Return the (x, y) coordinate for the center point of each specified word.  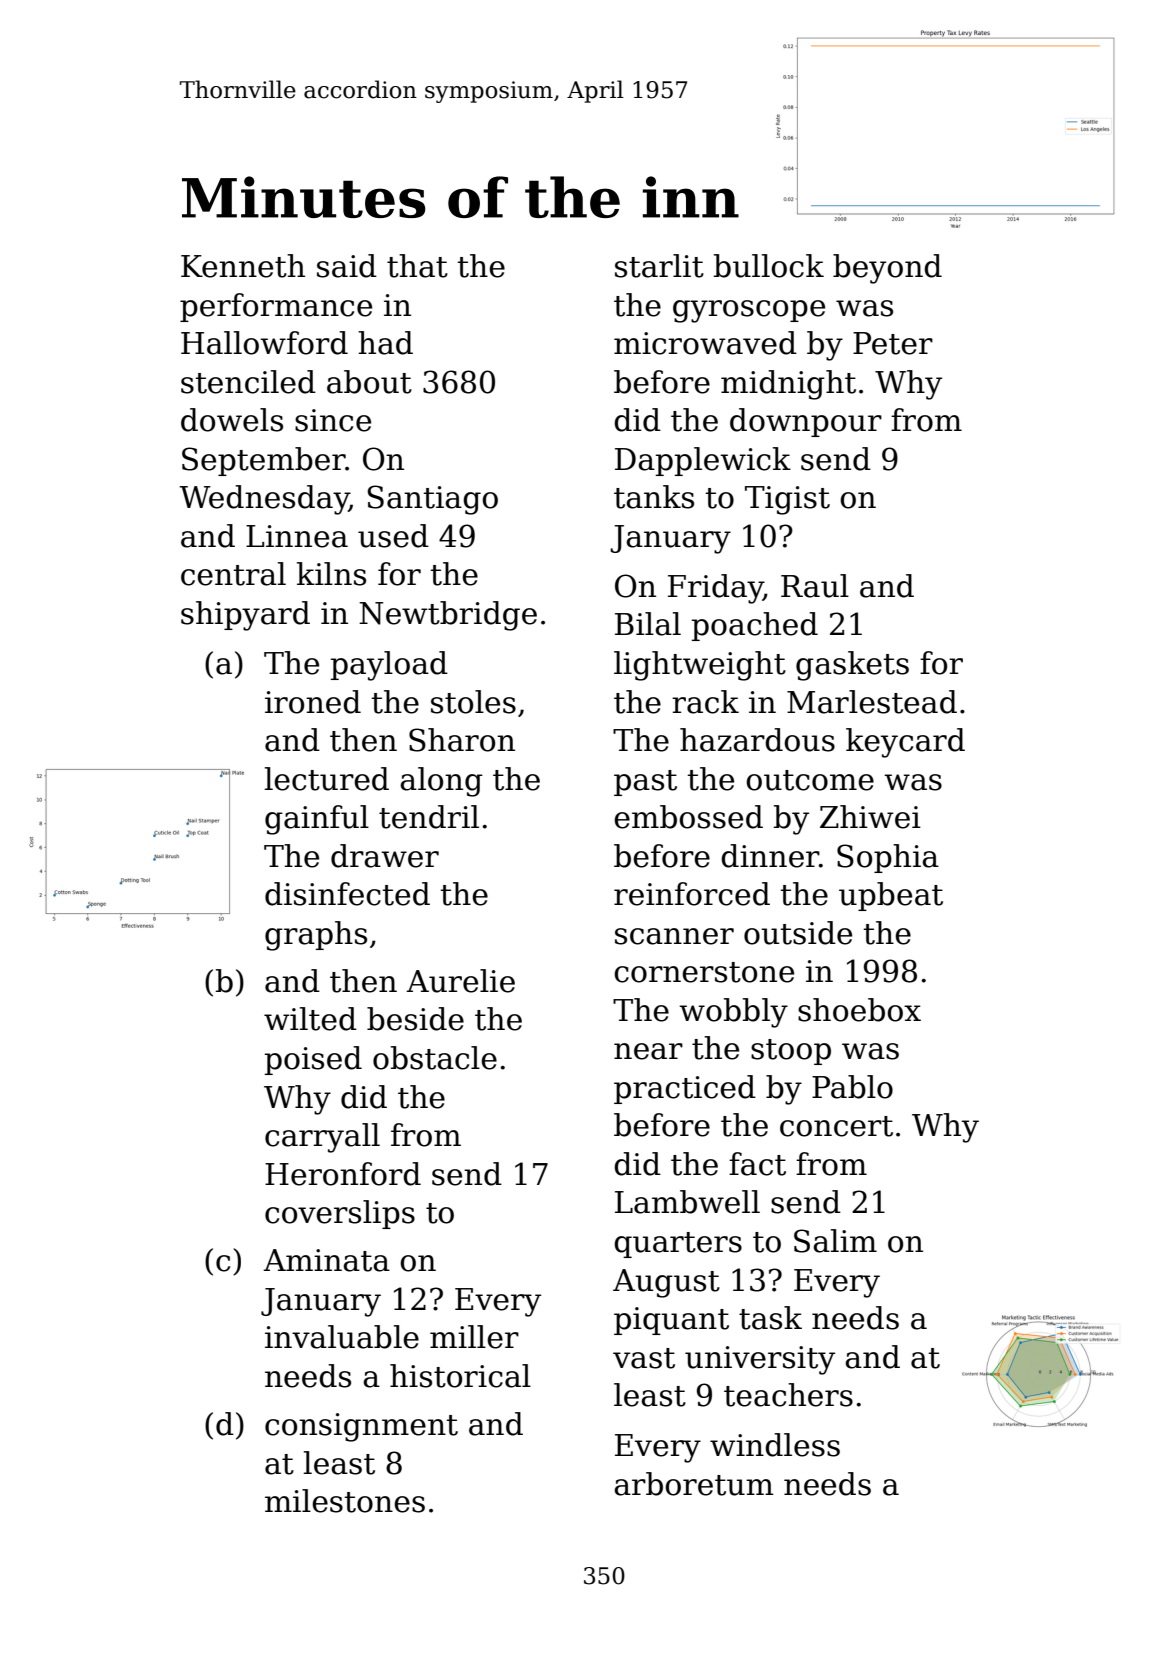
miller (474, 1337)
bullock (769, 266)
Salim (835, 1241)
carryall (322, 1138)
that (417, 266)
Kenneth (243, 266)
